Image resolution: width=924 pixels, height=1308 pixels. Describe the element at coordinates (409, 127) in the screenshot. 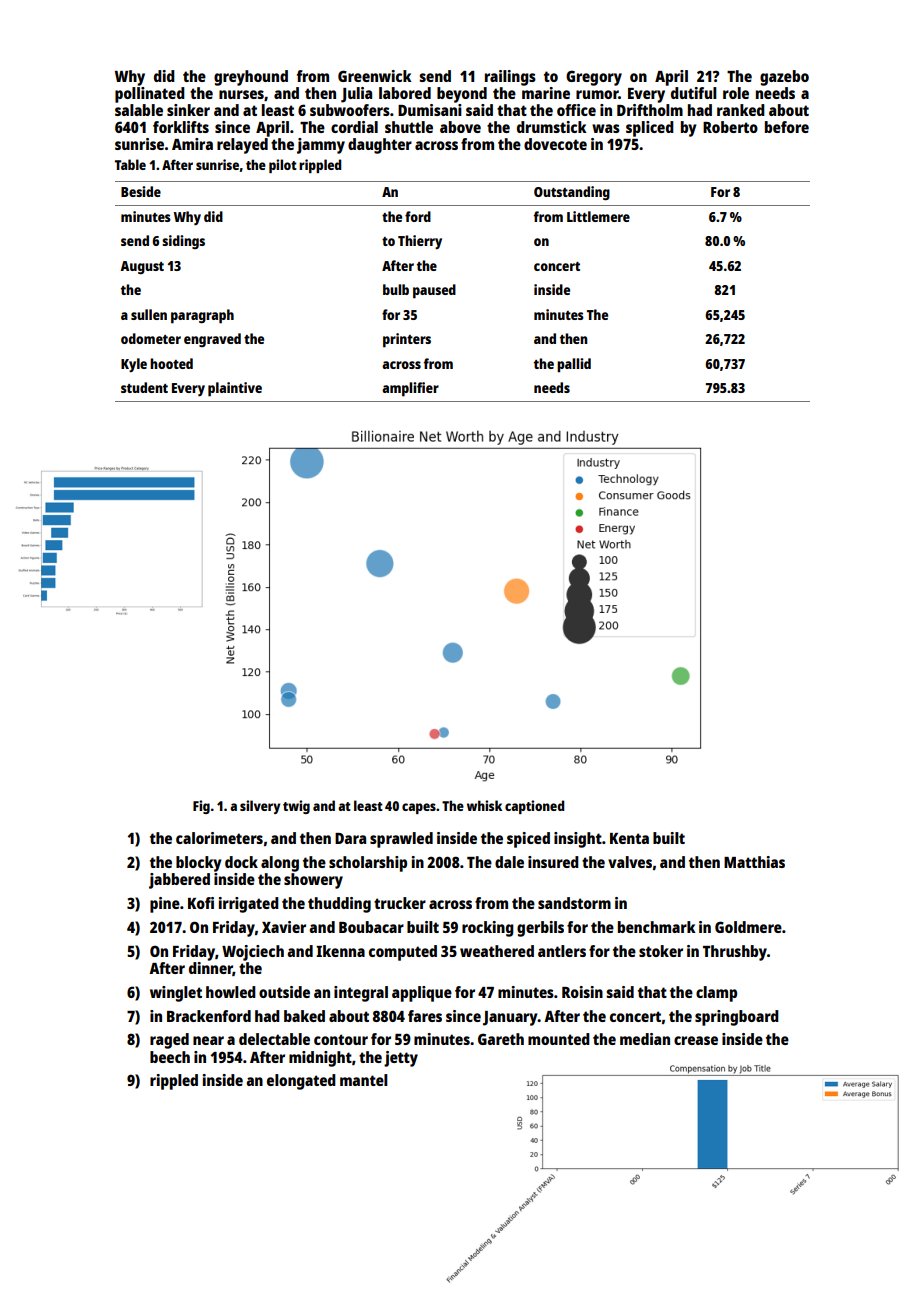

I see `shuttle` at that location.
